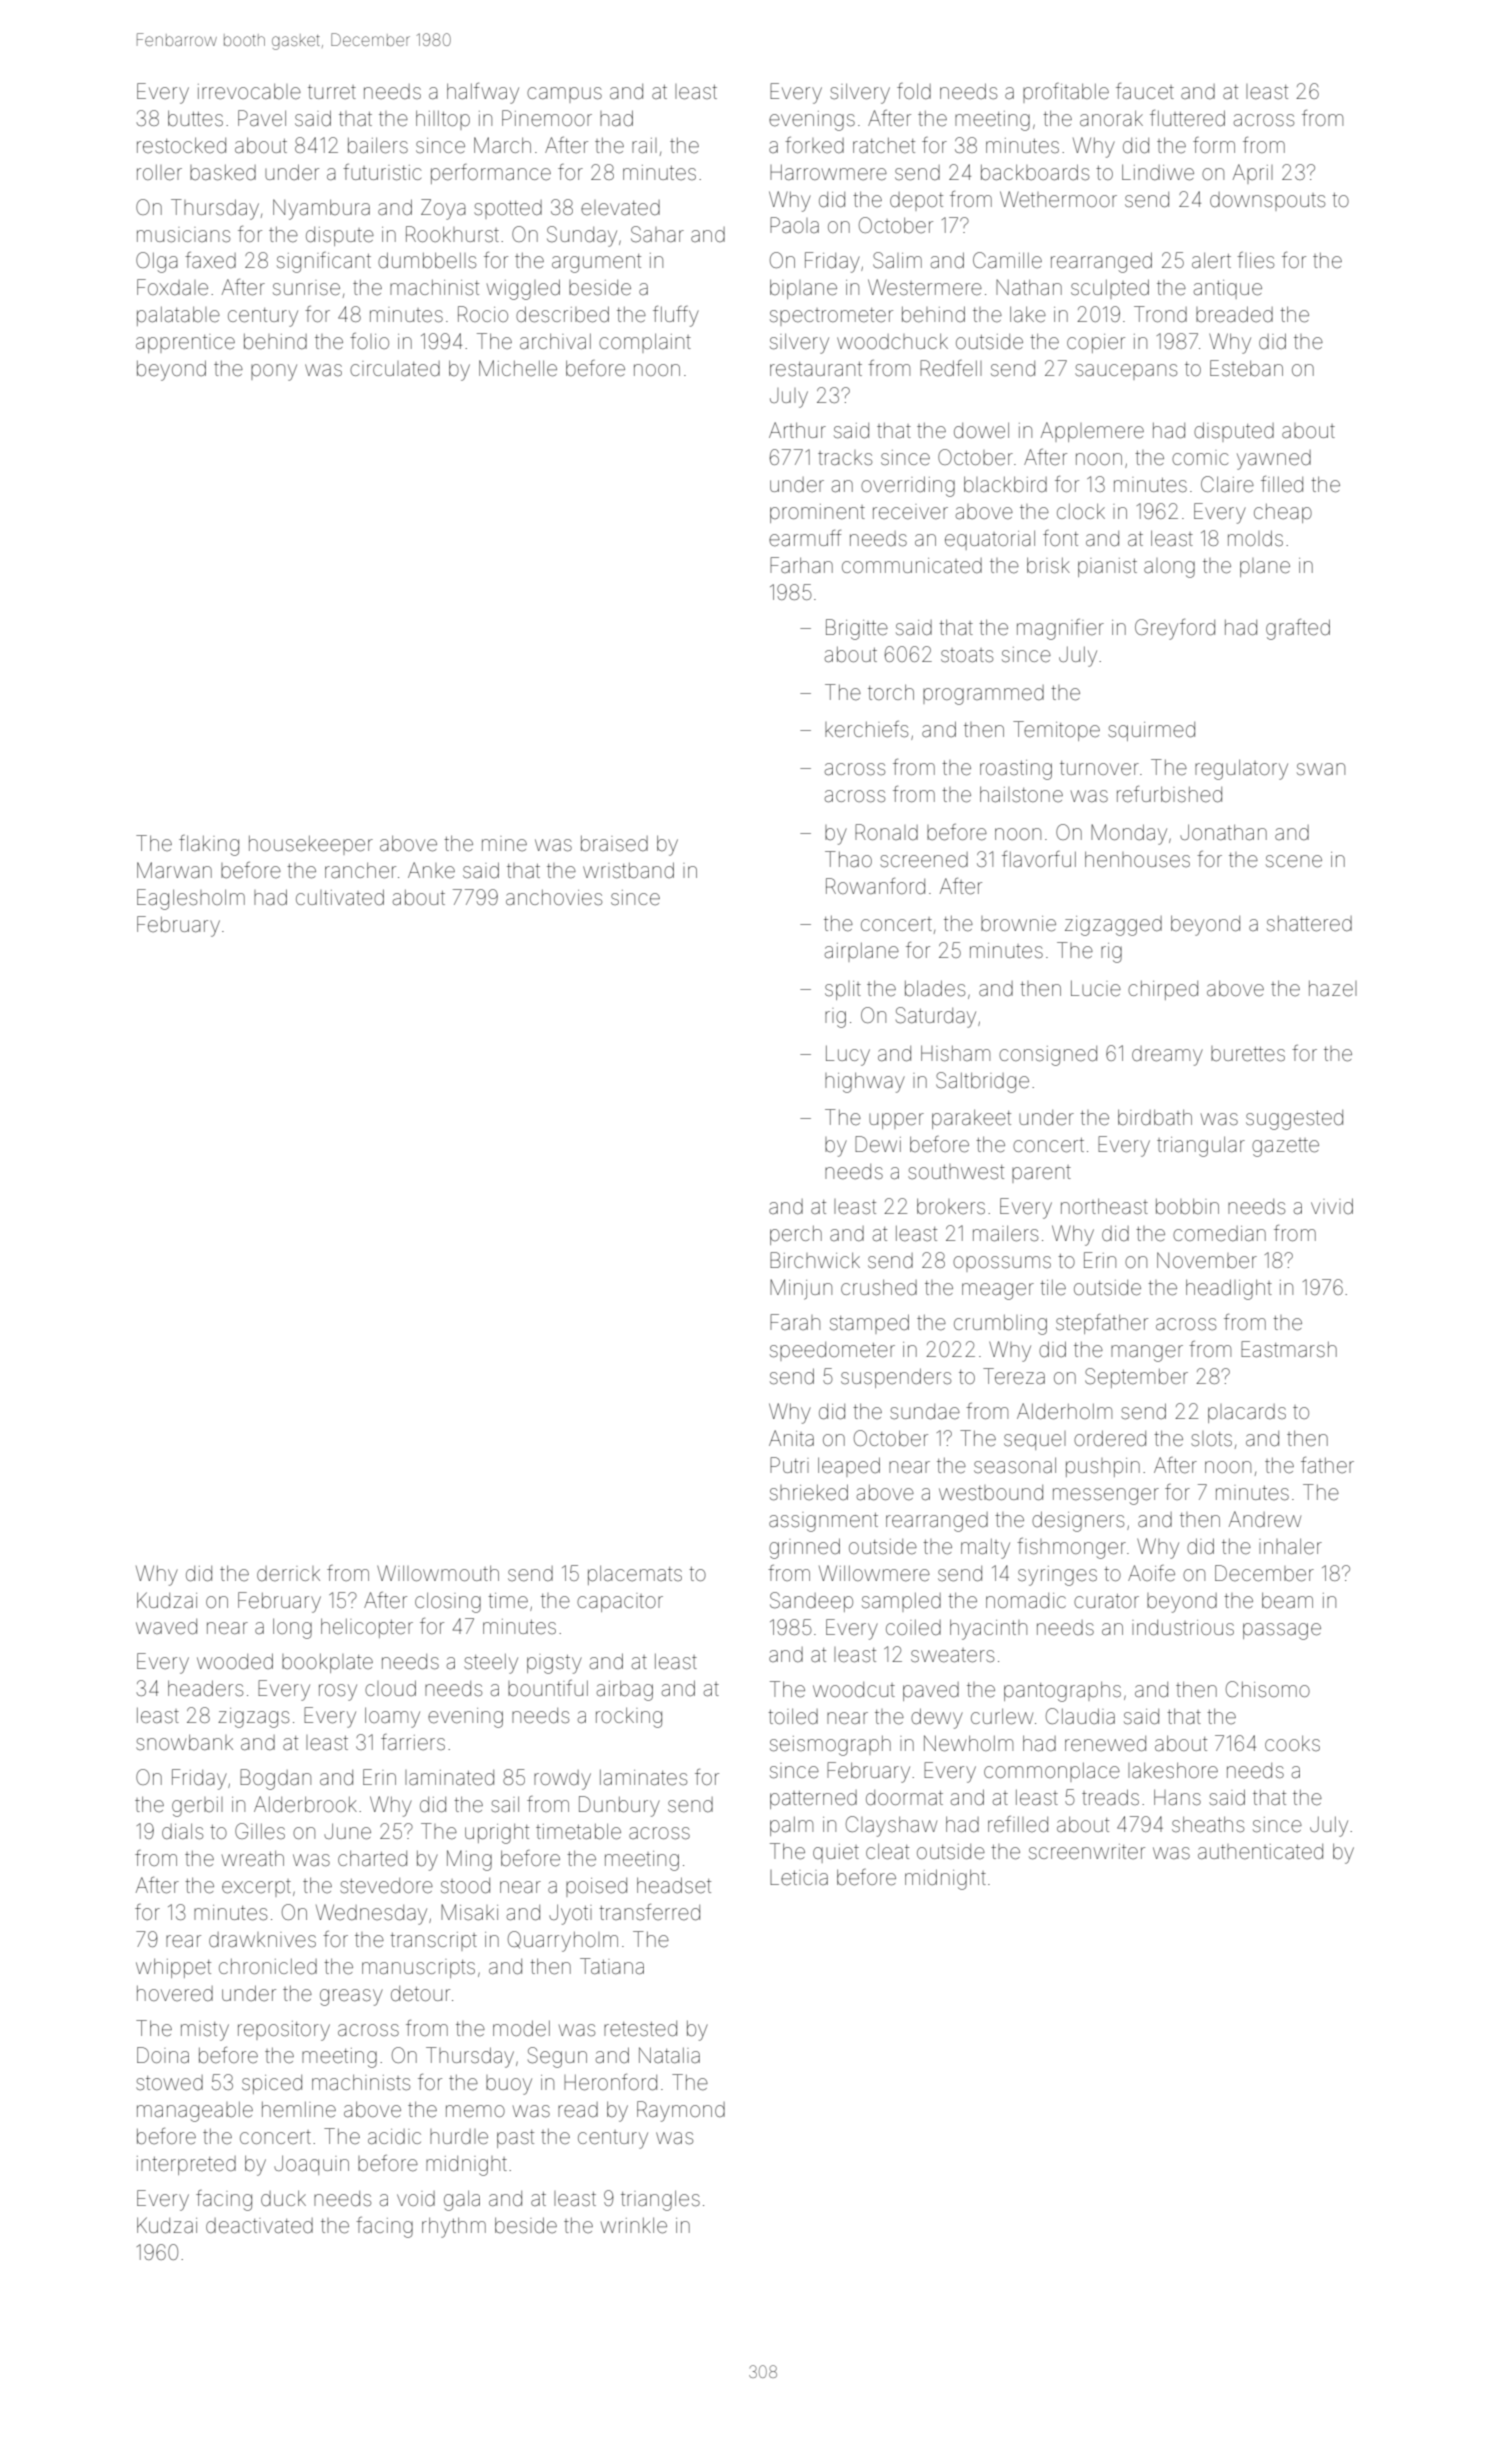 The height and width of the screenshot is (2464, 1496). Describe the element at coordinates (554, 897) in the screenshot. I see `anchovies` at that location.
